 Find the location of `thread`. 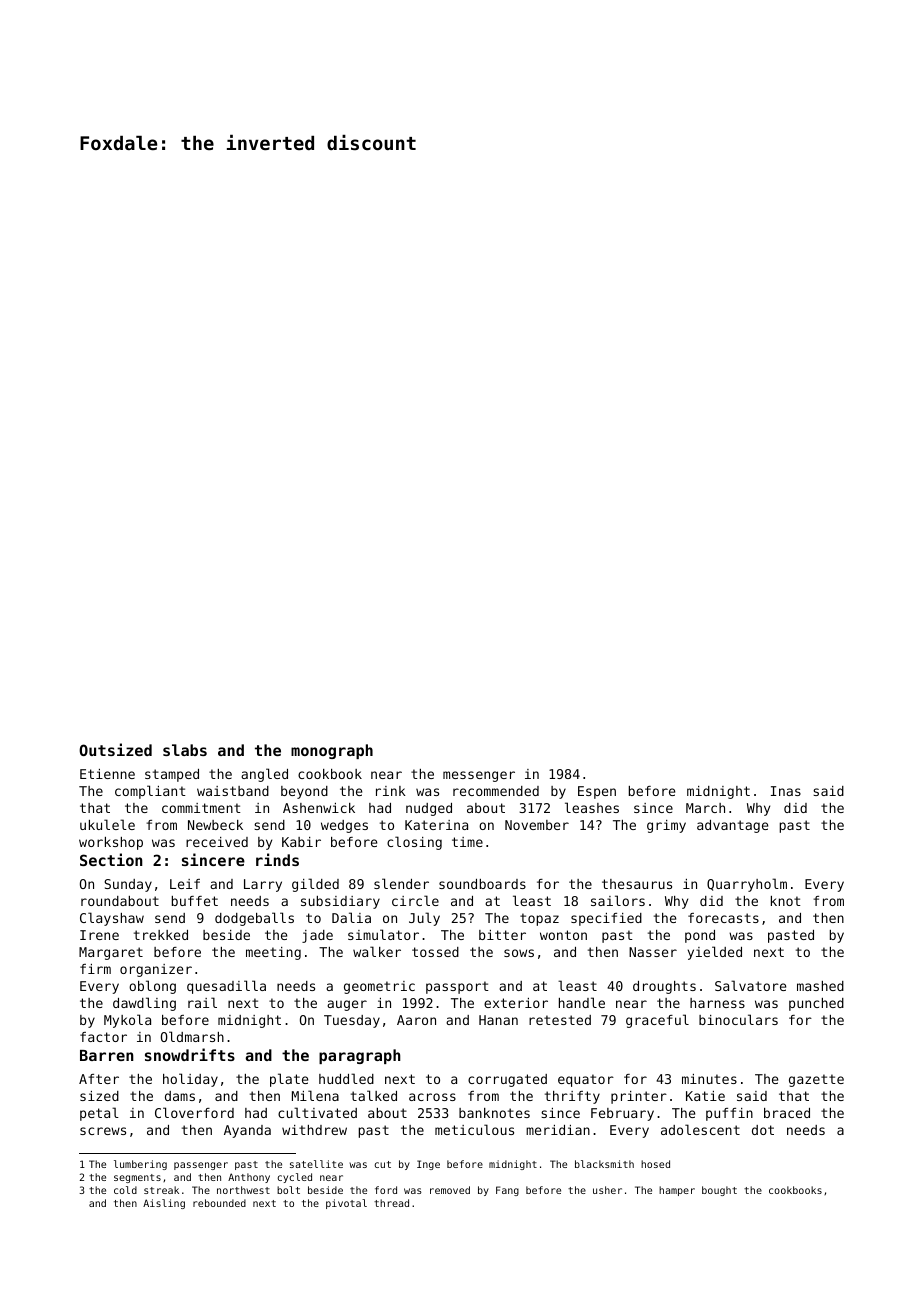

thread is located at coordinates (391, 1203).
